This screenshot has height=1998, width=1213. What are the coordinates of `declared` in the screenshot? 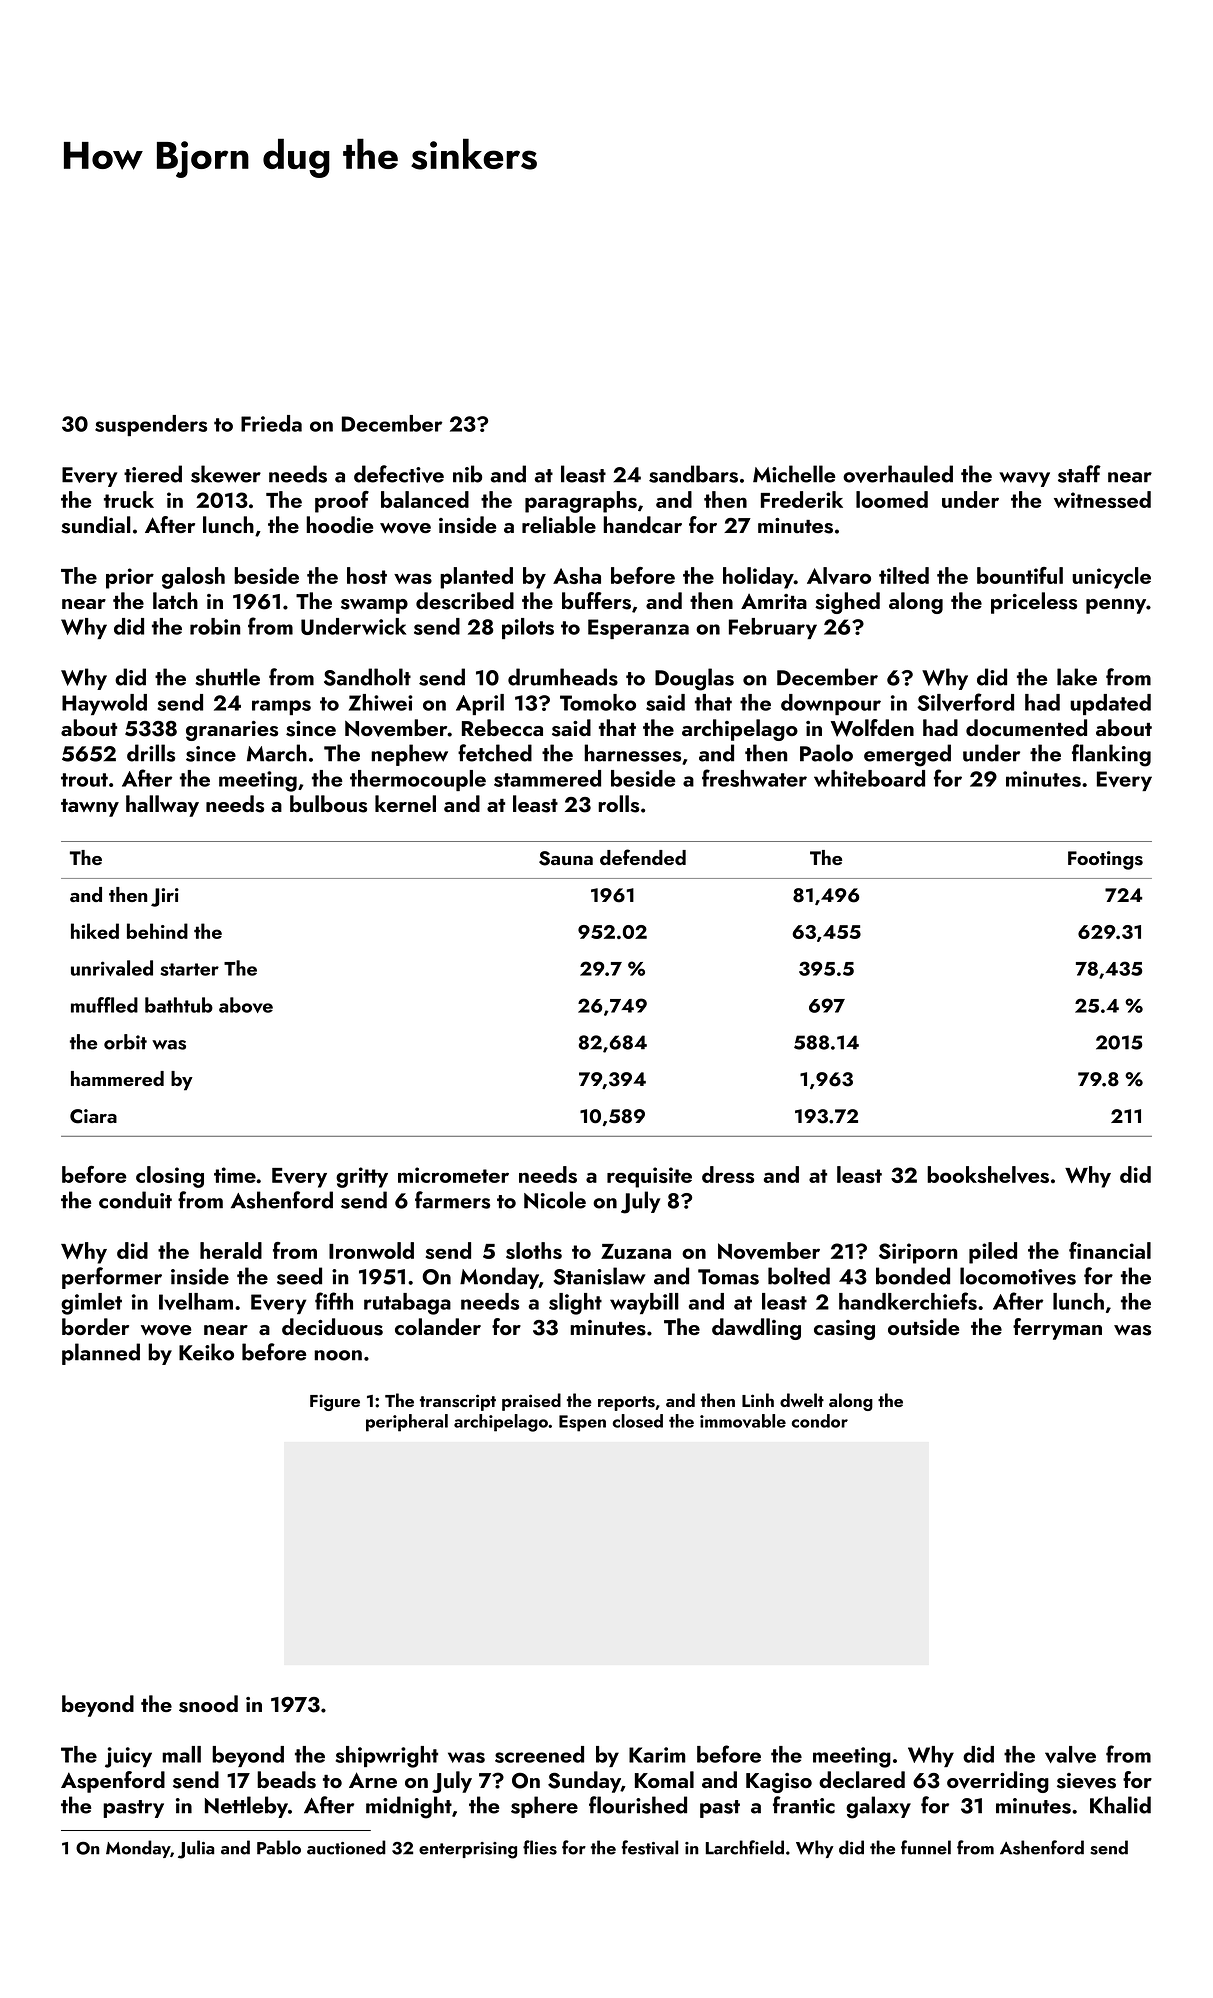 It's located at (862, 1779).
